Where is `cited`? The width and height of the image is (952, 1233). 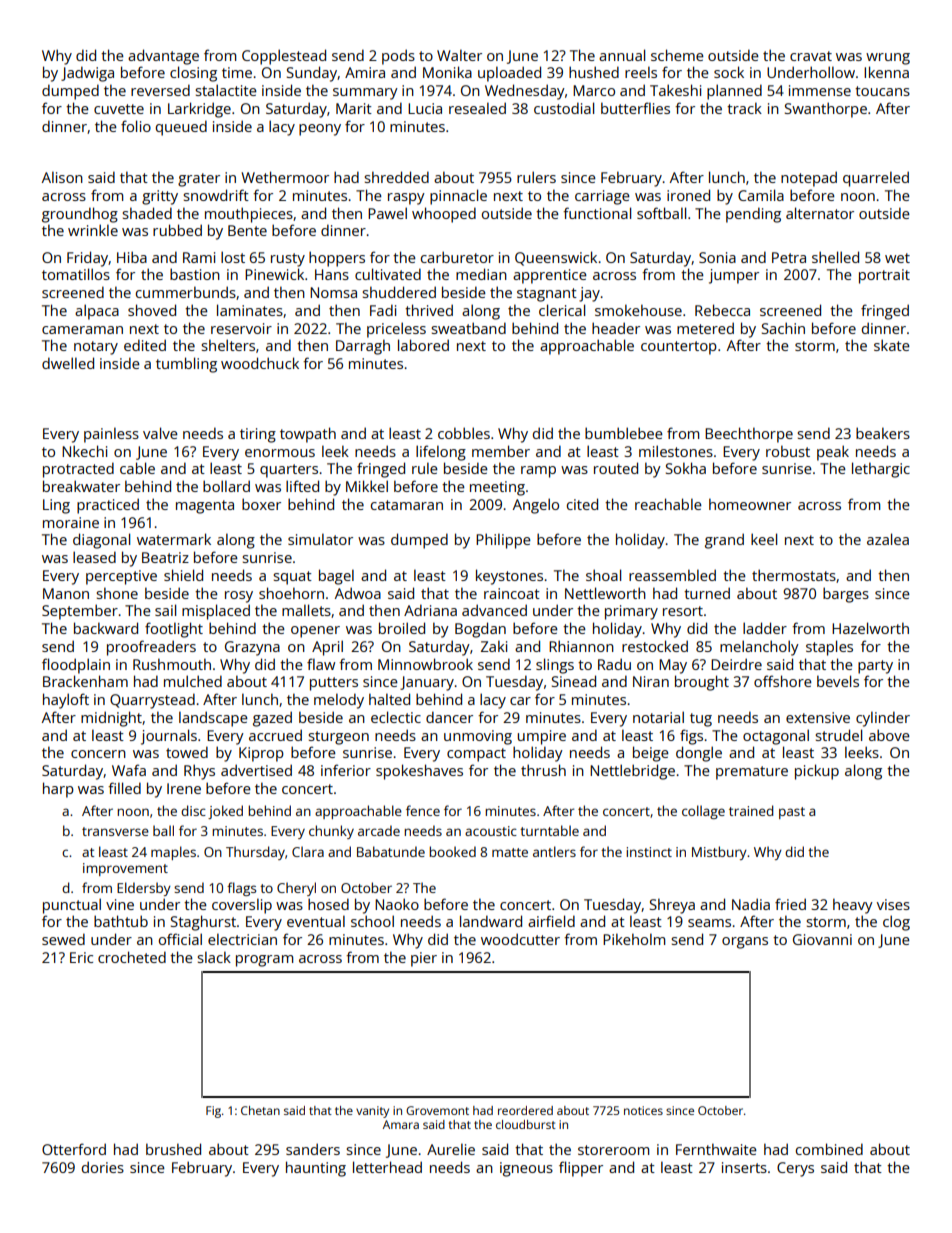 cited is located at coordinates (582, 504).
